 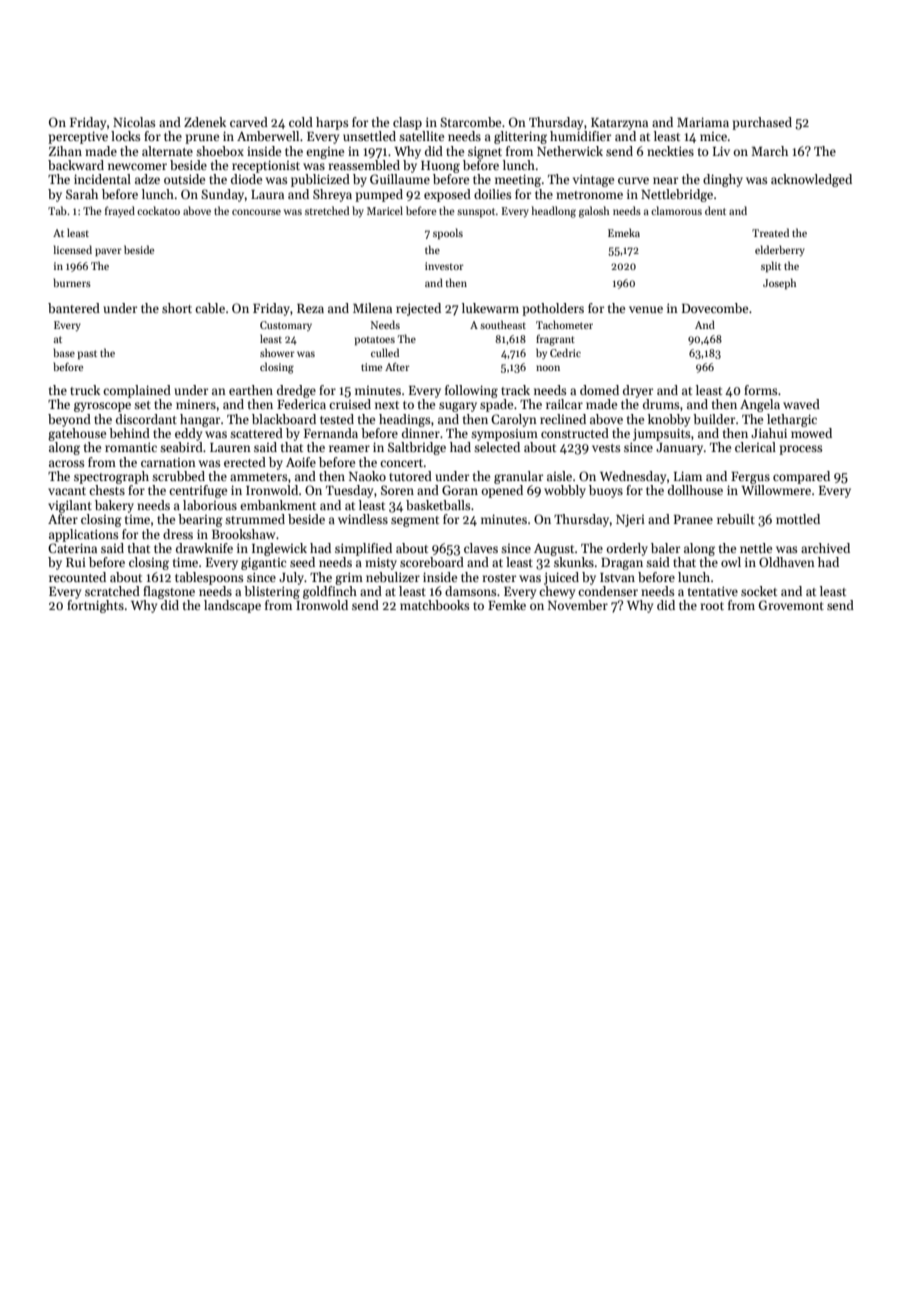 I want to click on following, so click(x=471, y=391).
